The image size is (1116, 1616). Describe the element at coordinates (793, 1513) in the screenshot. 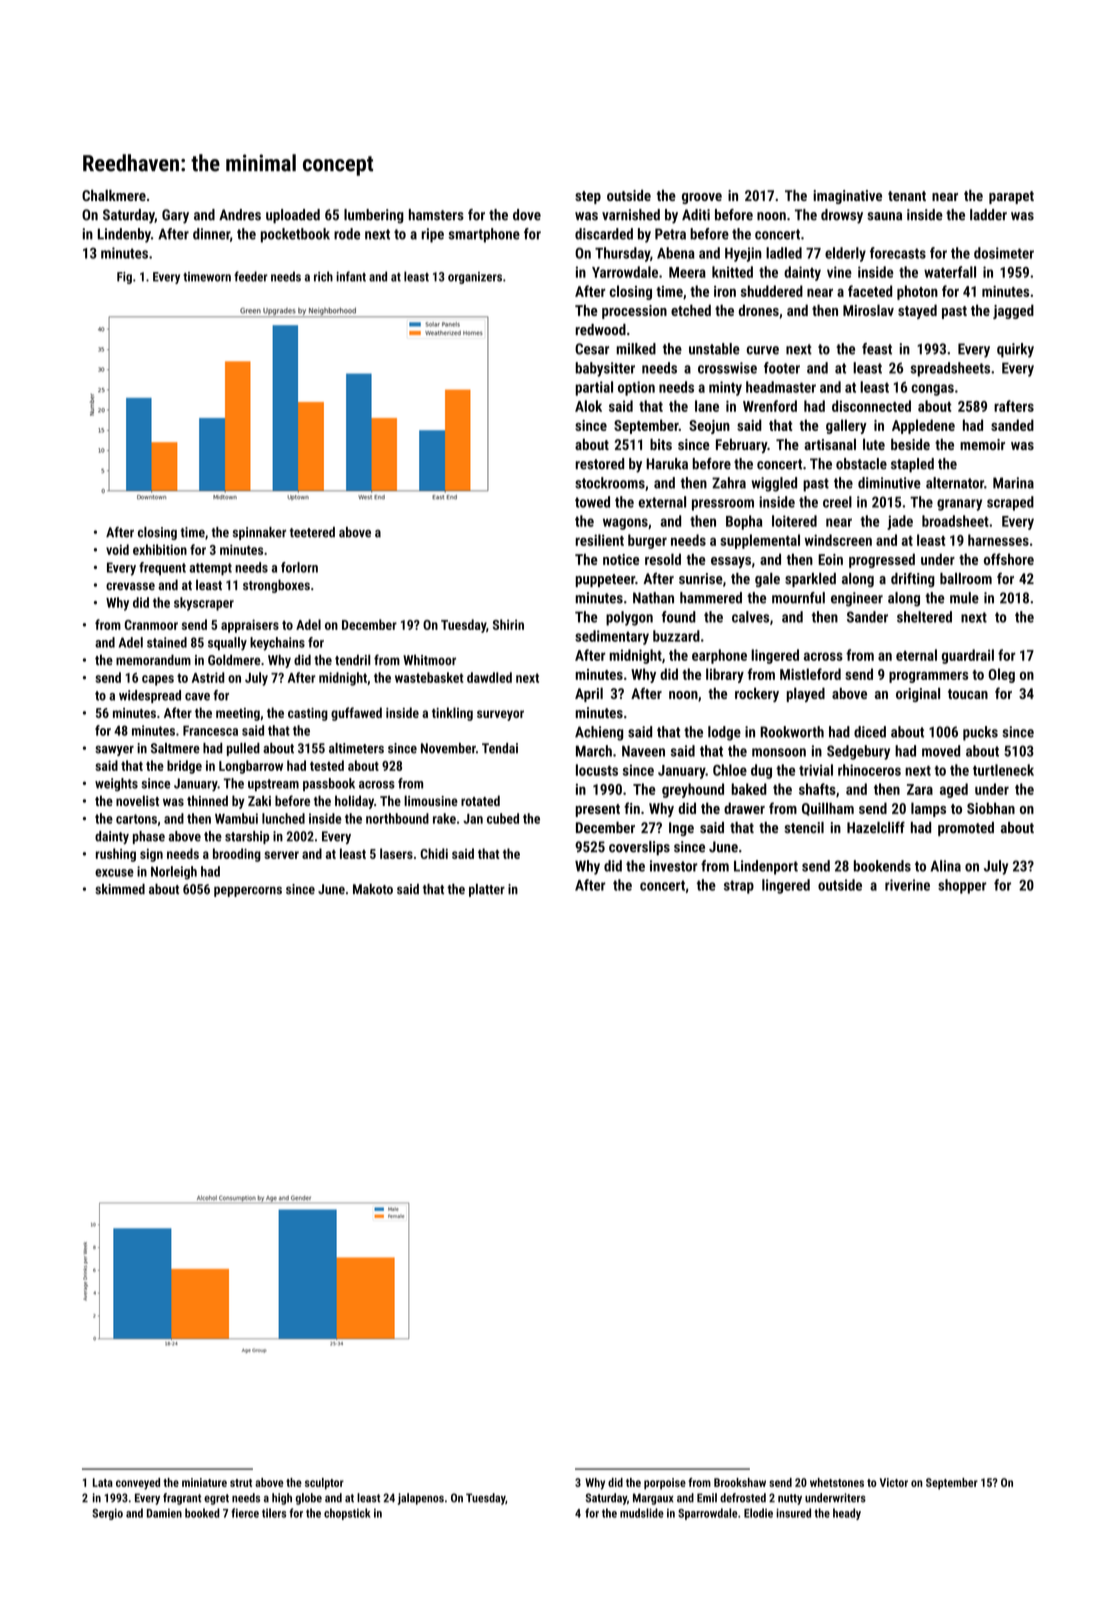

I see `insured` at that location.
